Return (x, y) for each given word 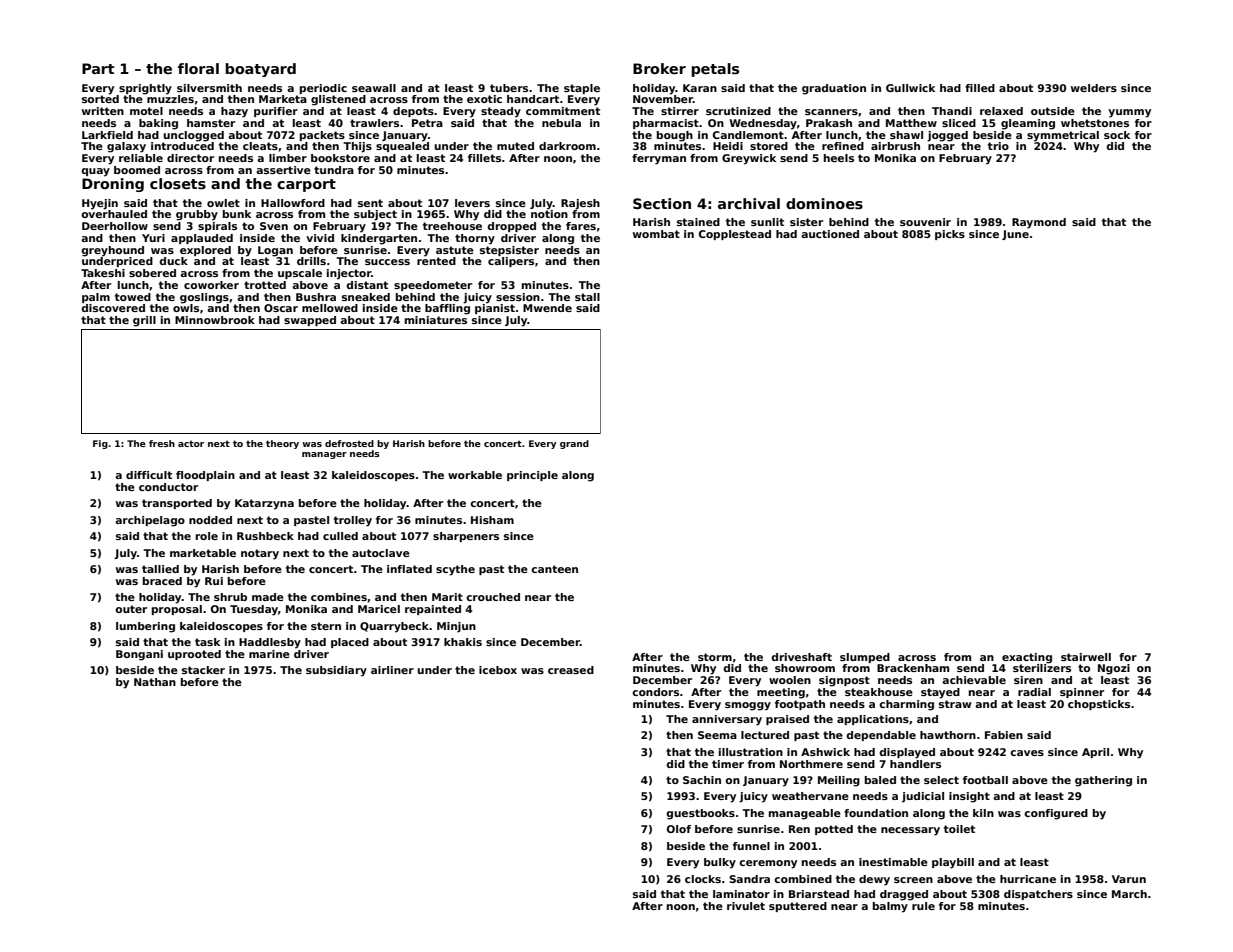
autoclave (381, 553)
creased (571, 670)
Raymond (1039, 223)
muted (515, 146)
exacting (1027, 658)
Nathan (155, 682)
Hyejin (100, 204)
